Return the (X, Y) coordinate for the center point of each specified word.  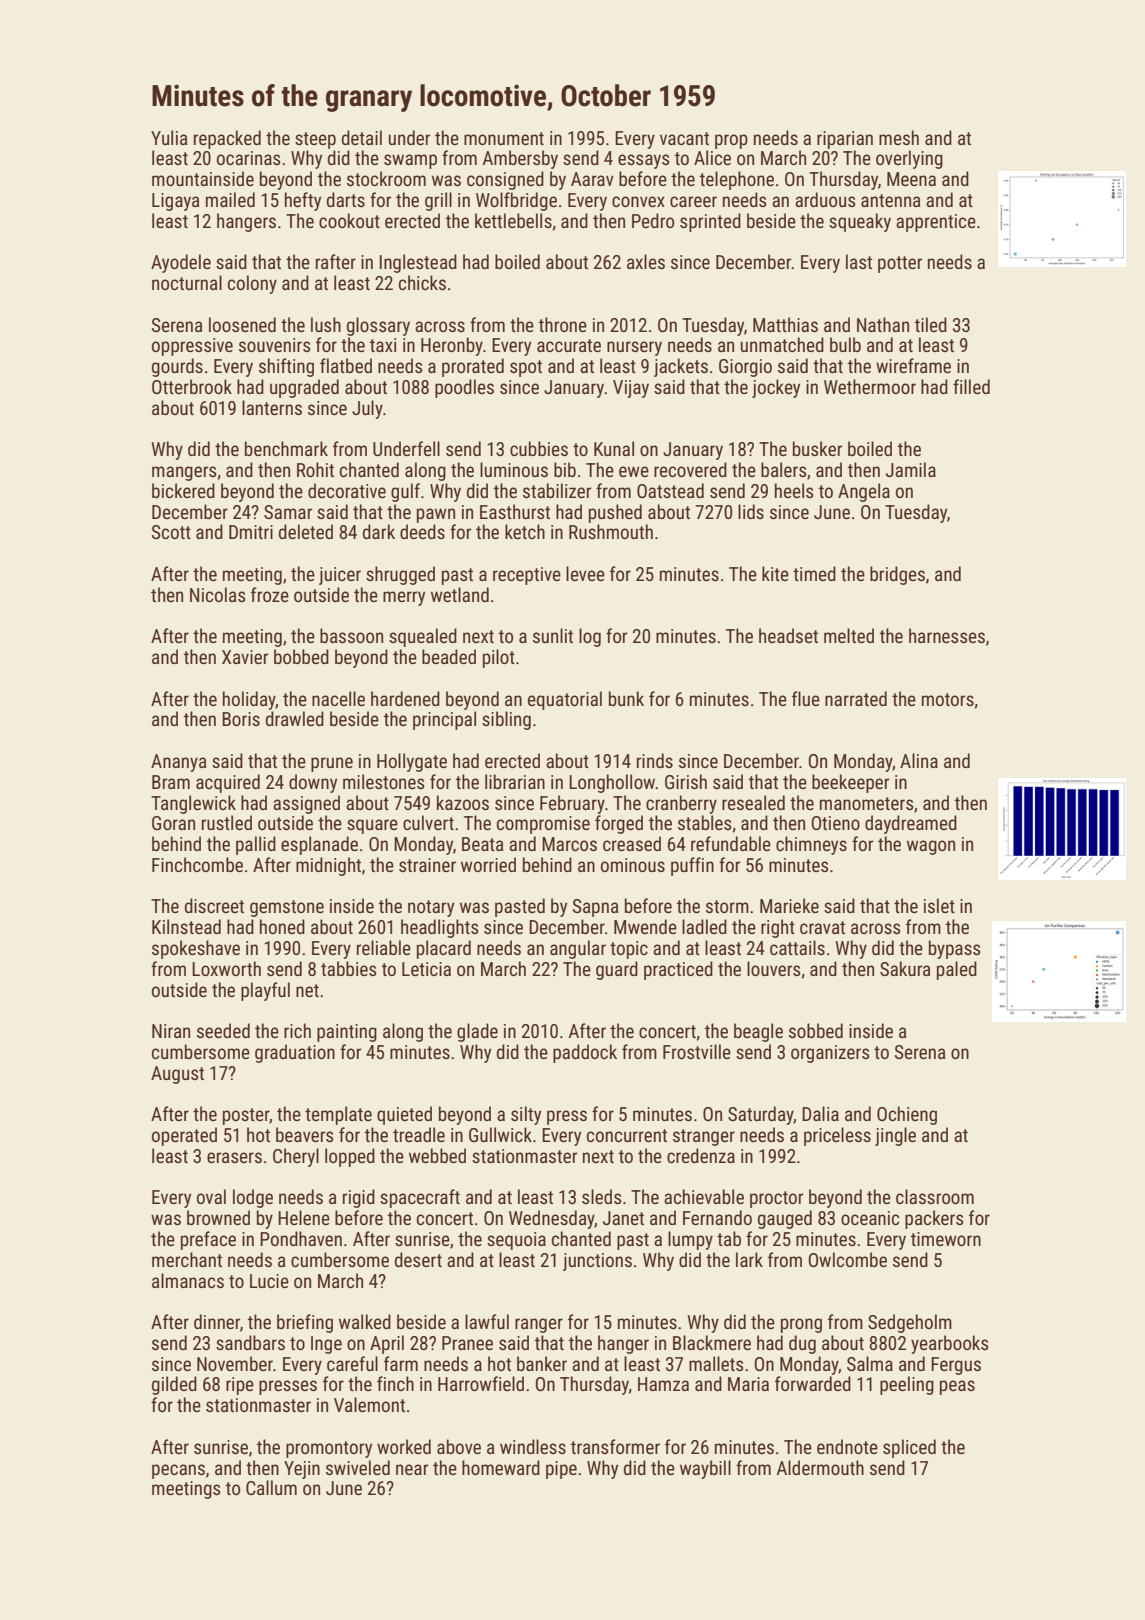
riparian (845, 140)
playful (265, 991)
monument (504, 138)
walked (365, 1321)
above (459, 1446)
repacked (227, 139)
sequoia (516, 1241)
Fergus (956, 1366)
